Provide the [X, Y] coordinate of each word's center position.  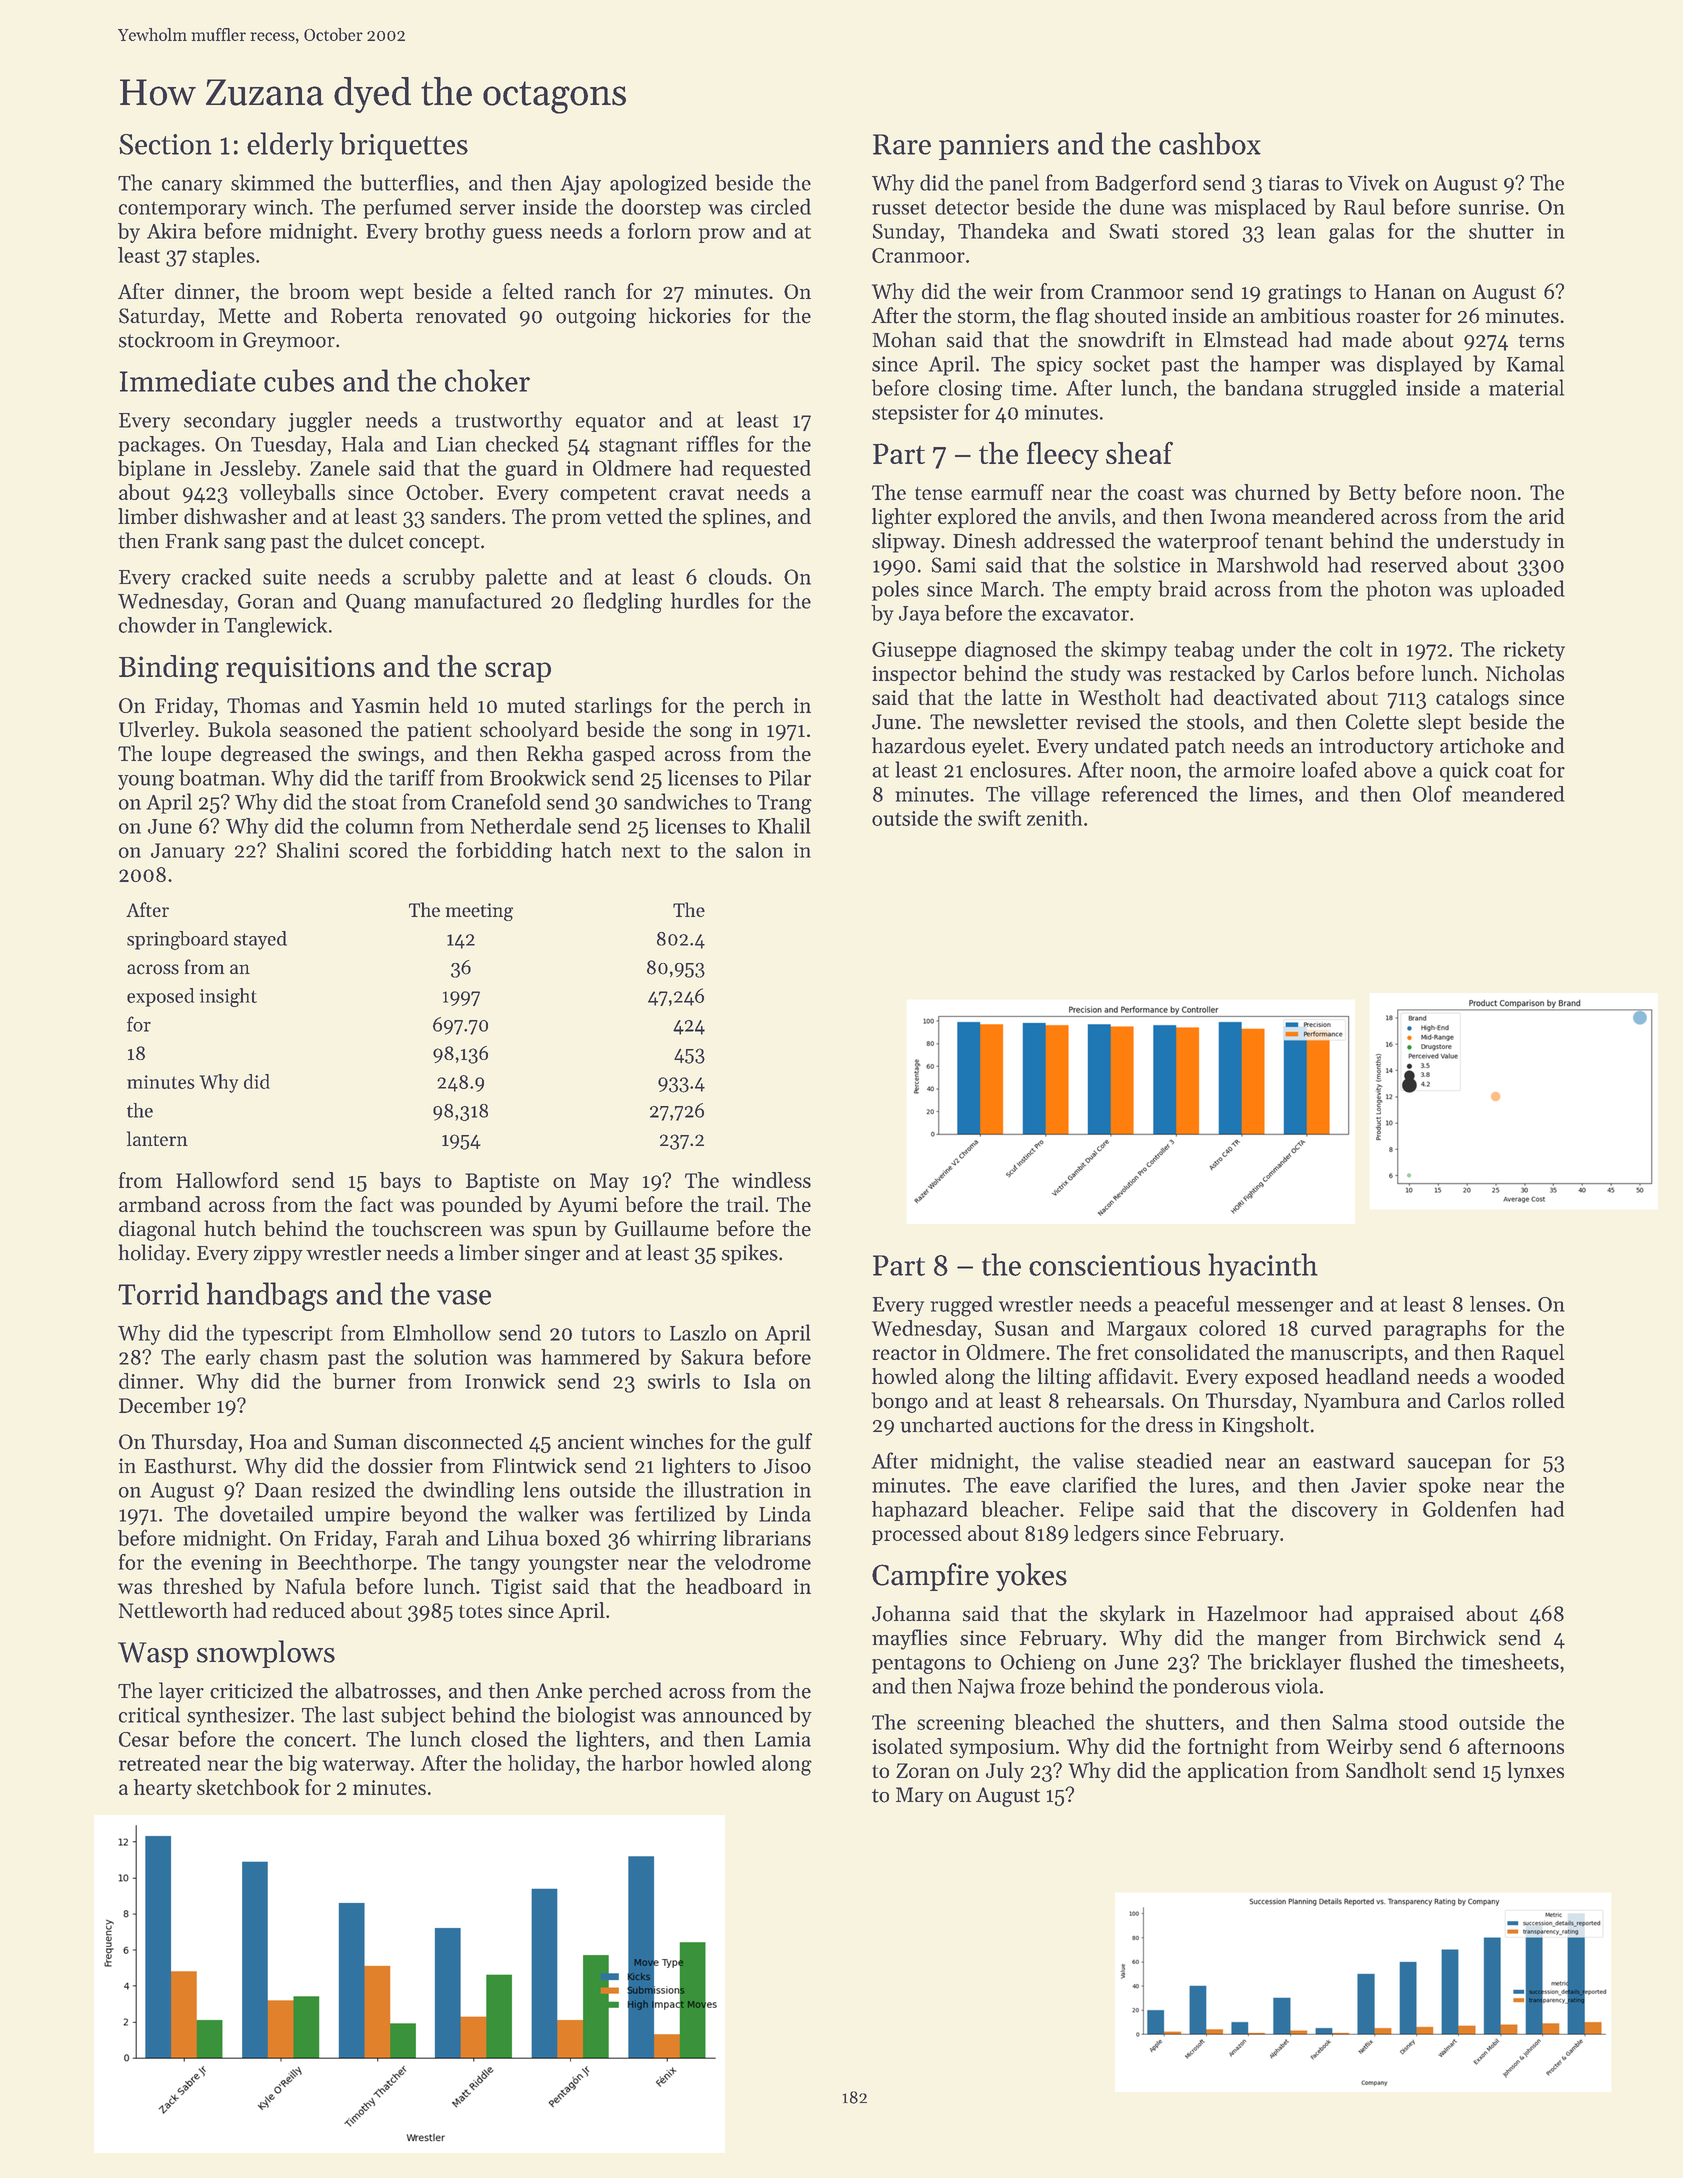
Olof [1432, 793]
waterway [366, 1766]
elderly [290, 146]
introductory [1376, 747]
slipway [906, 542]
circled [781, 206]
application [1238, 1772]
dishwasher [235, 516]
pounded [482, 1206]
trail [745, 1204]
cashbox [1210, 143]
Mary [919, 1797]
